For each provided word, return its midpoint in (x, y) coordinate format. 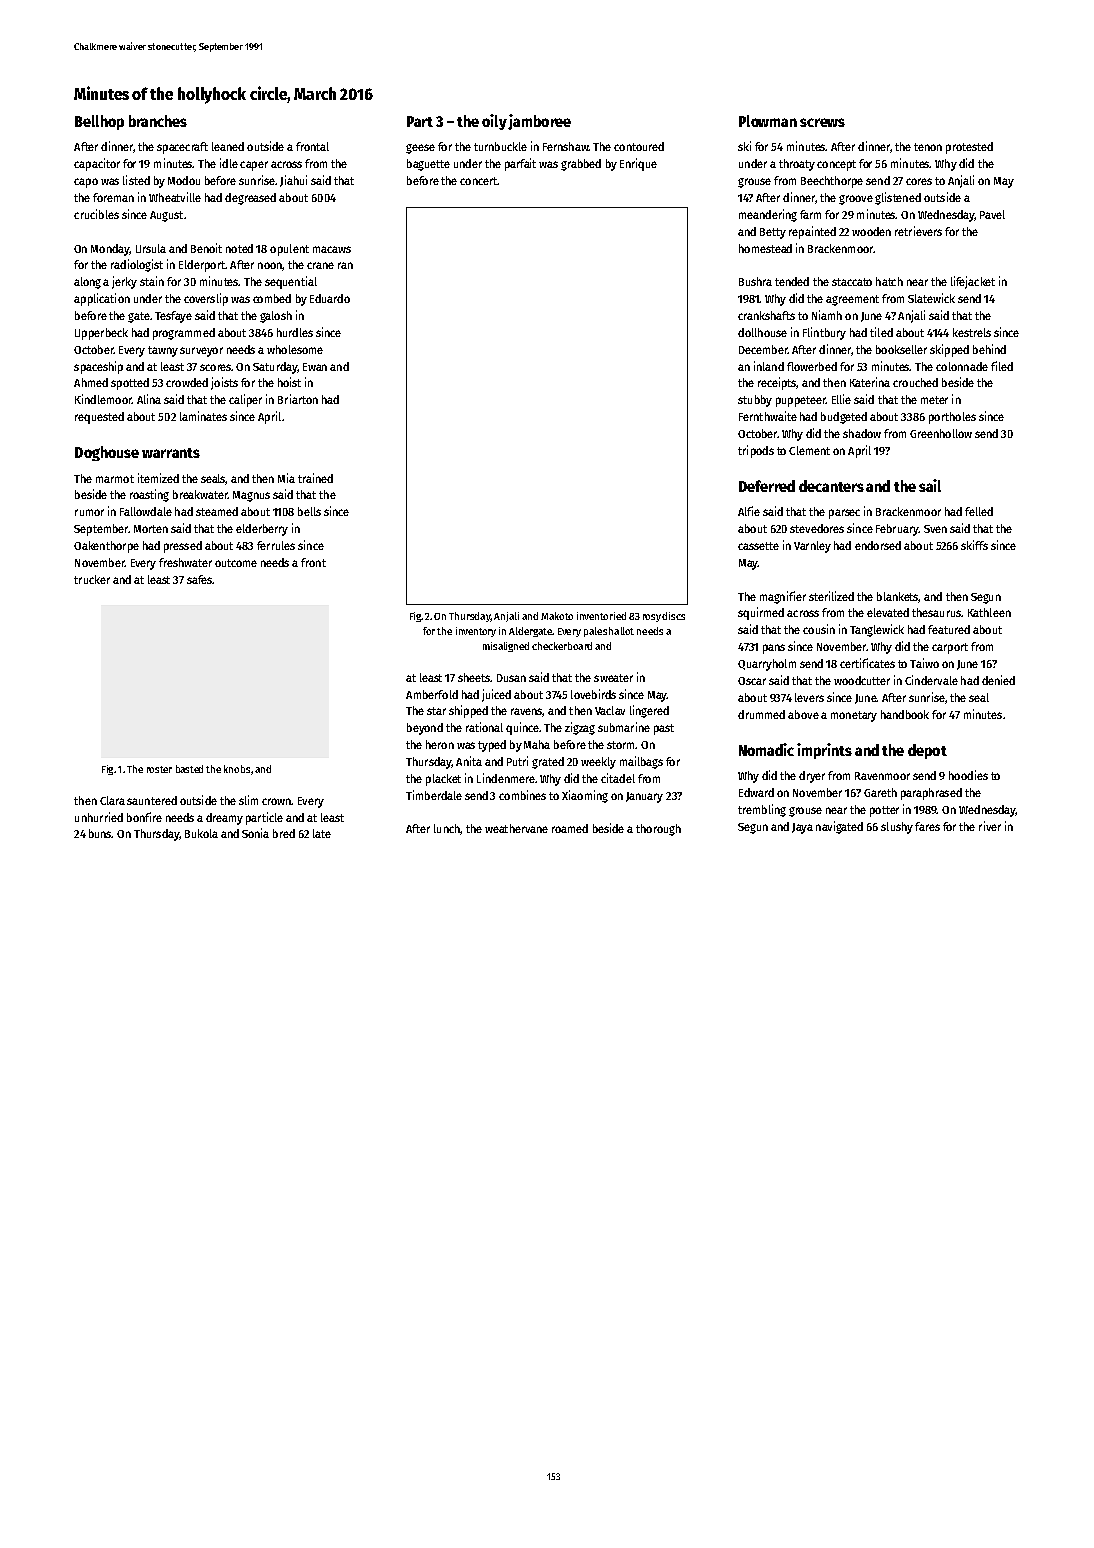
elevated (888, 612)
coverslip (206, 299)
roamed (570, 828)
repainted (812, 232)
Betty (773, 233)
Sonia (255, 833)
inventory (476, 632)
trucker (92, 579)
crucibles (96, 214)
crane (320, 265)
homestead (765, 248)
